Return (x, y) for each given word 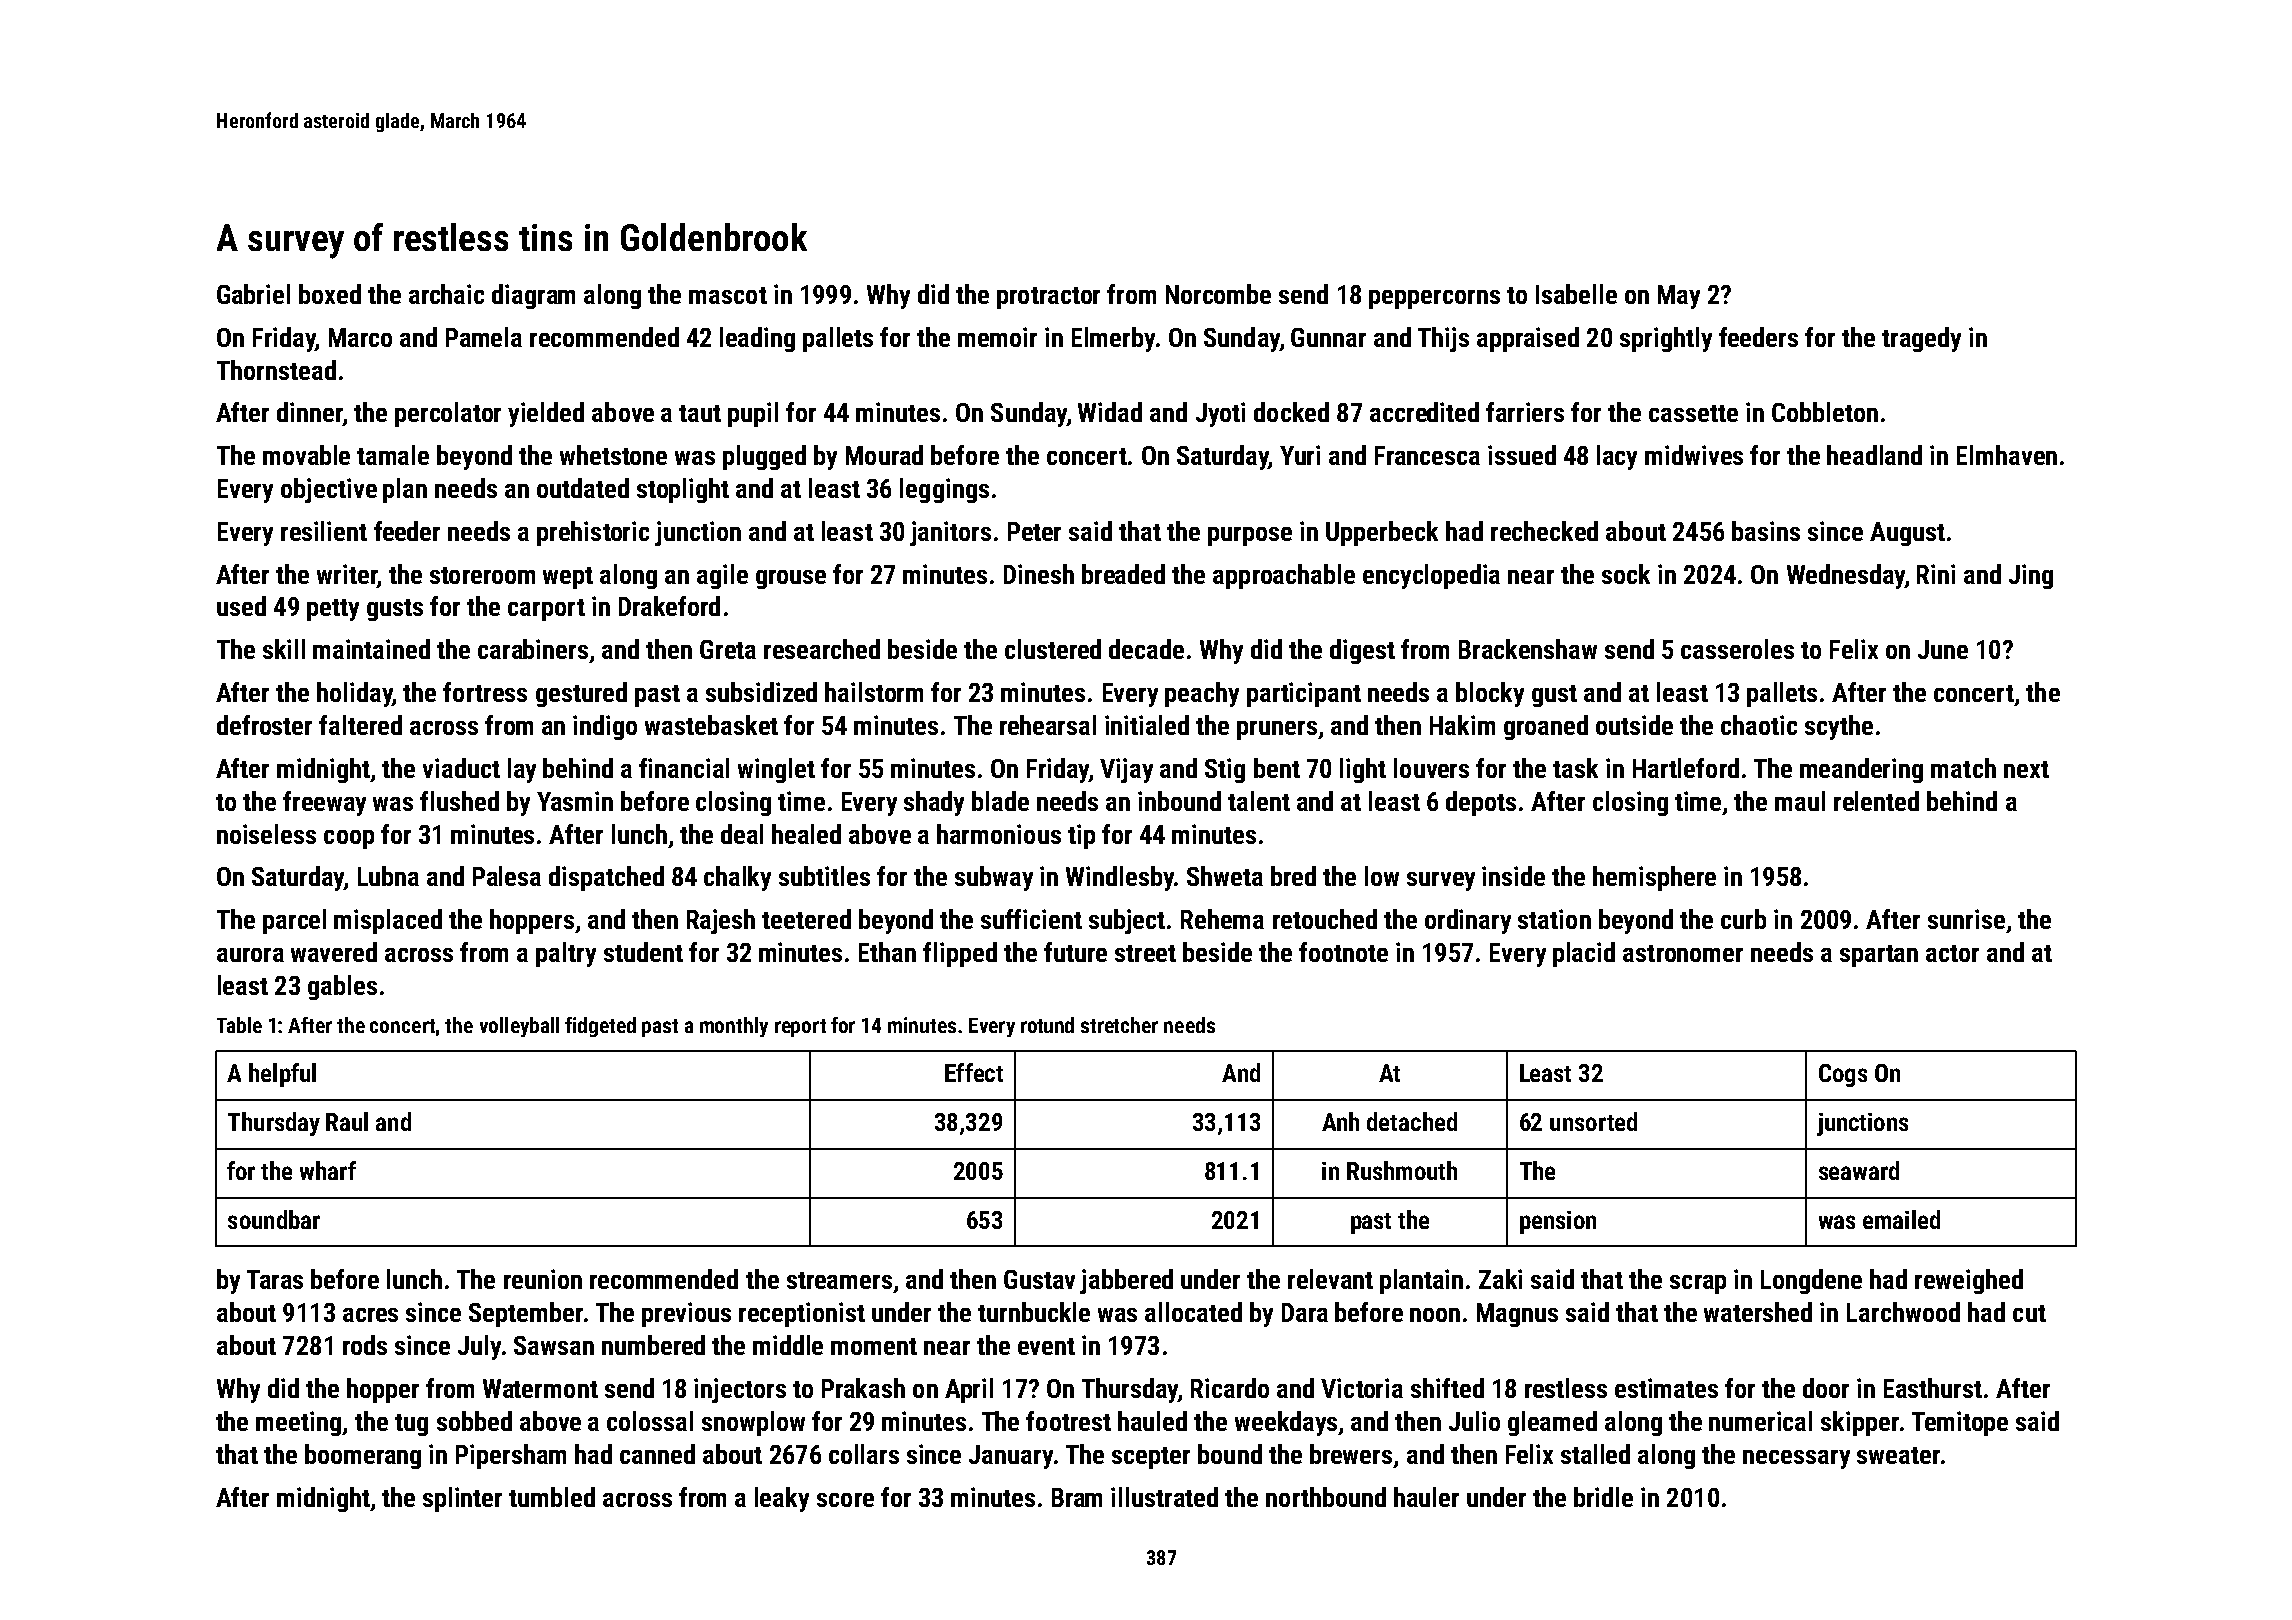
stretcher (1119, 1025)
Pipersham (511, 1456)
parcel (294, 921)
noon (1435, 1315)
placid (1584, 954)
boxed (330, 294)
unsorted (1593, 1121)
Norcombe (1218, 294)
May (1679, 297)
